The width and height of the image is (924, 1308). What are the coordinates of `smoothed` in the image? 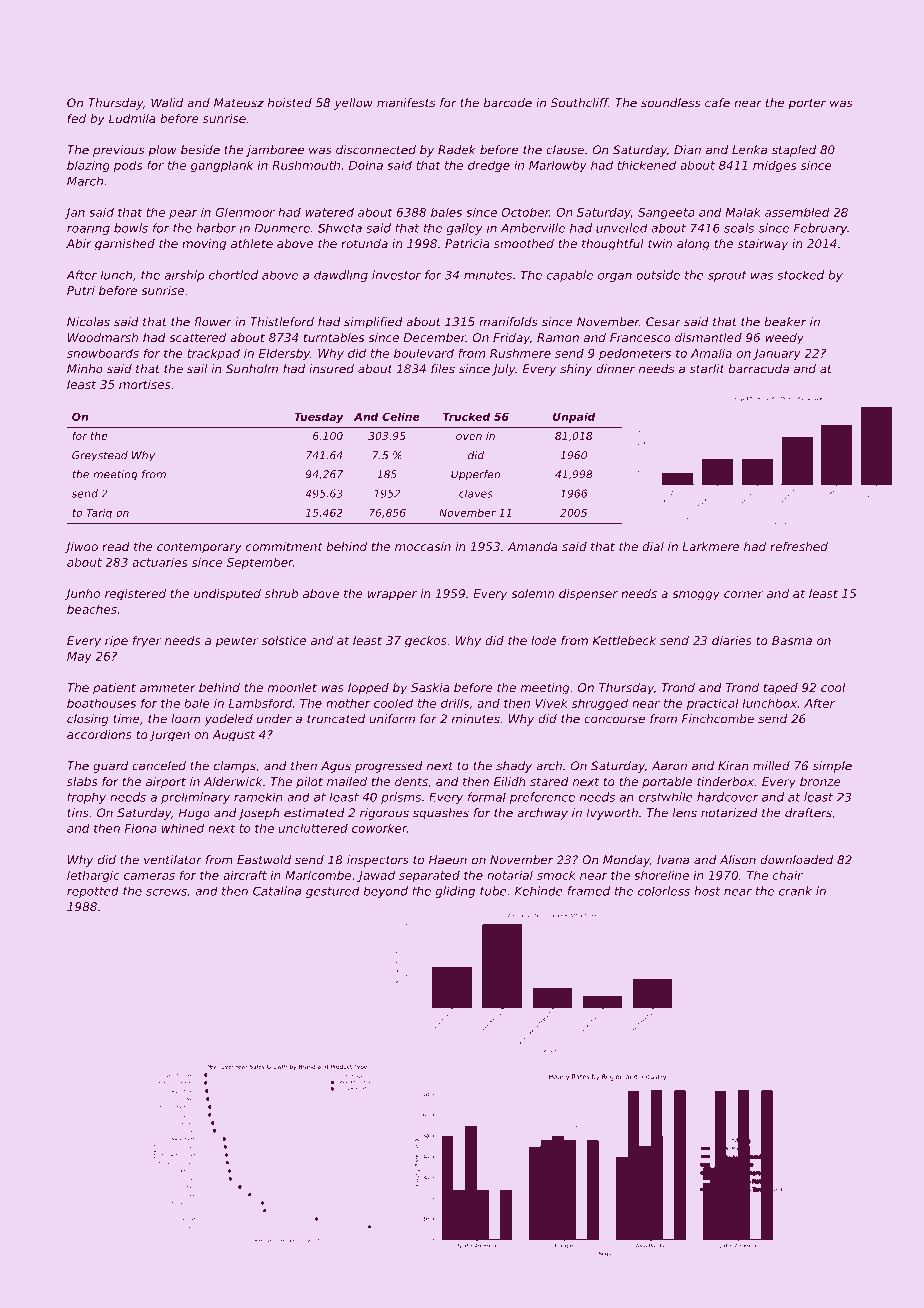 It's located at (524, 243).
